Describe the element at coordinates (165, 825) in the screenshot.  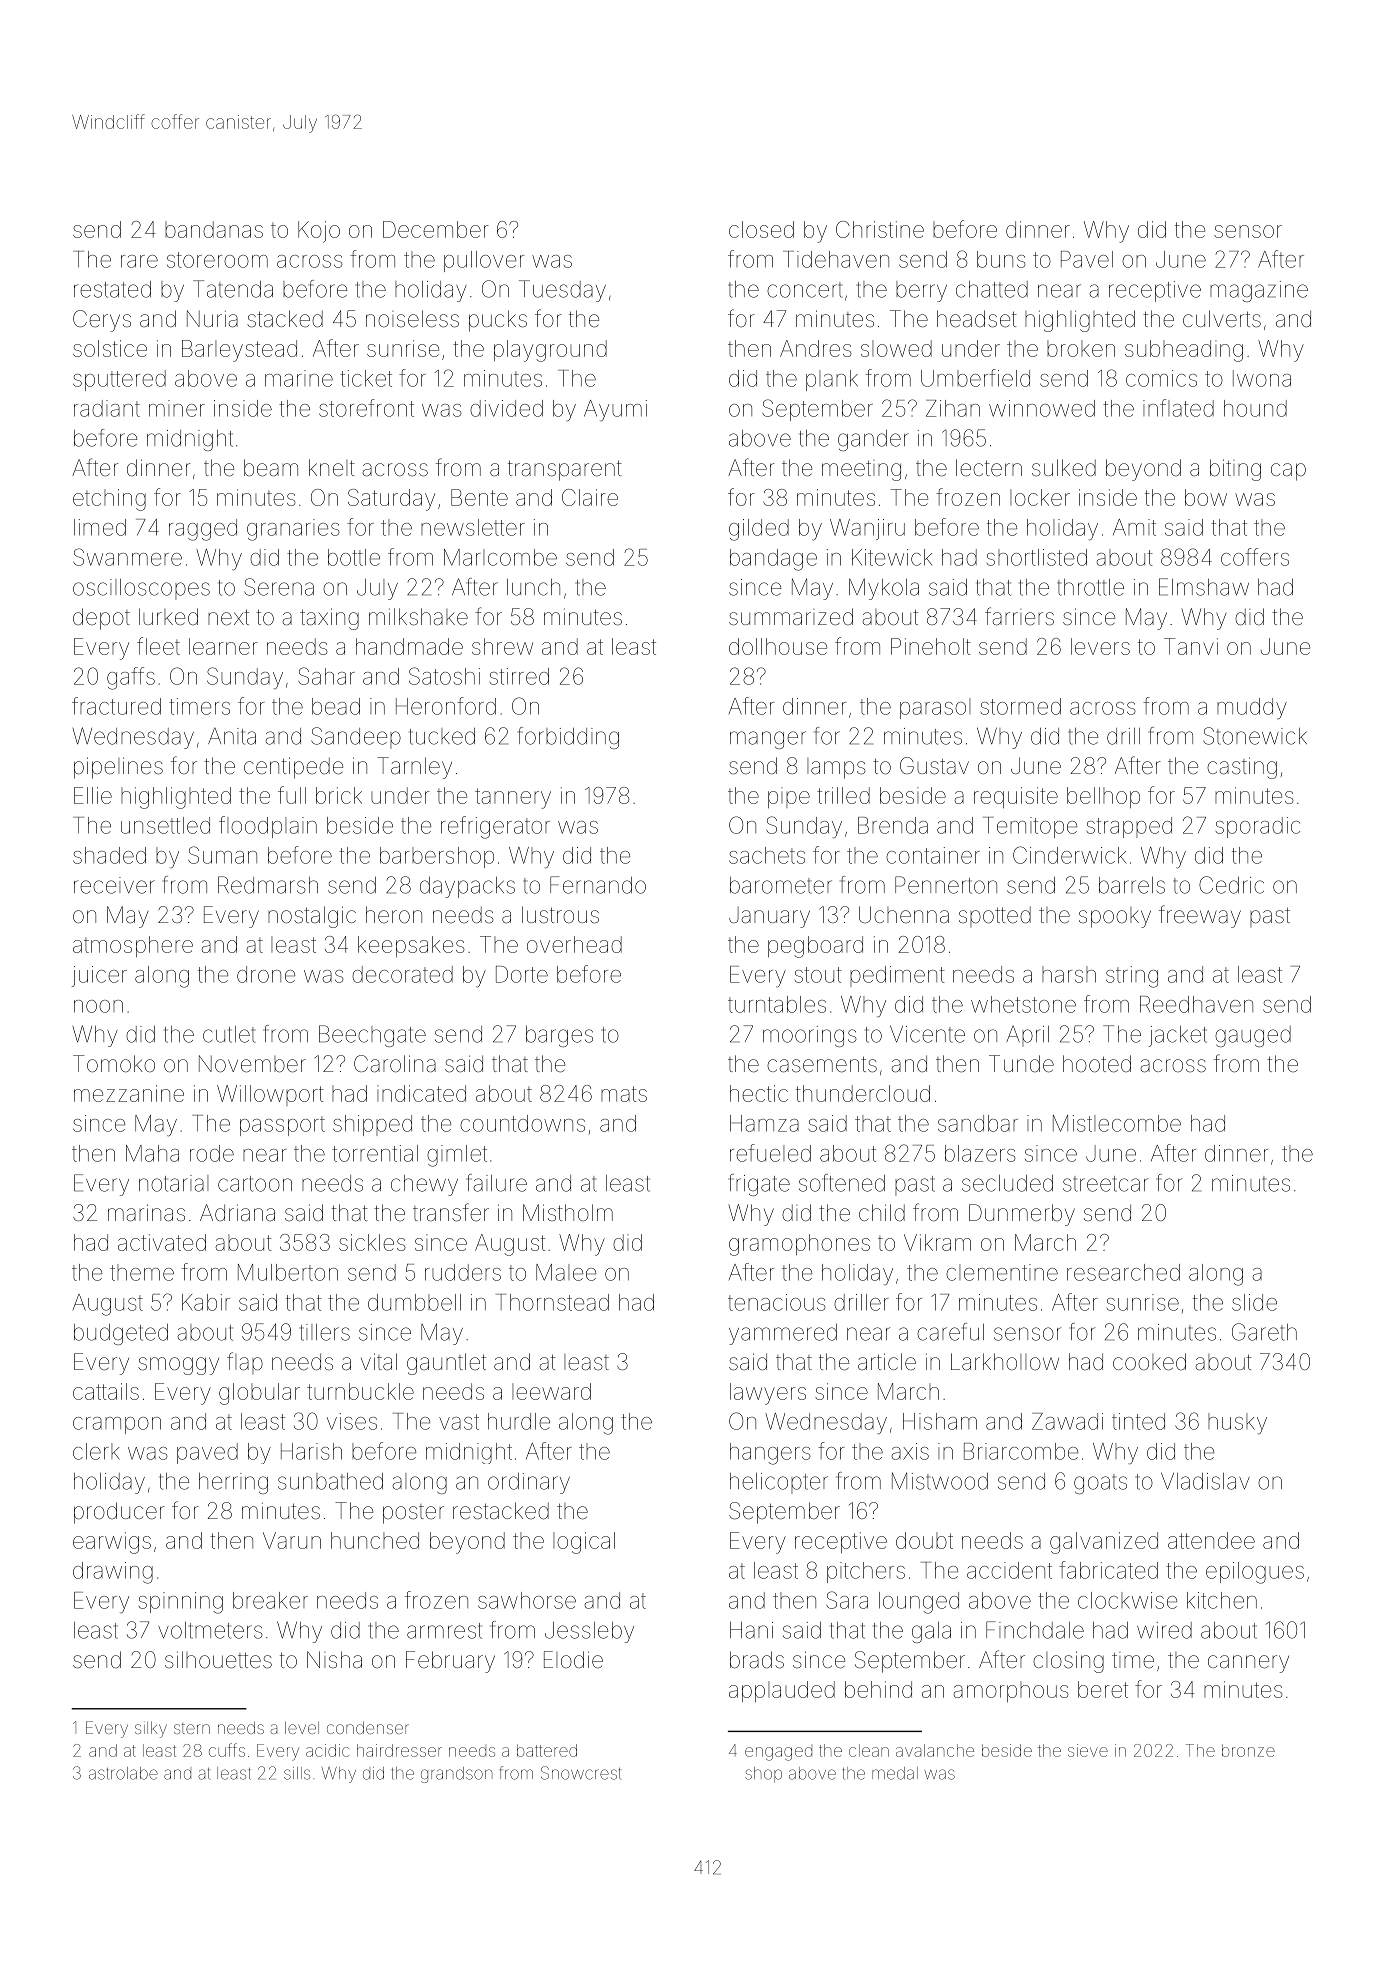
I see `unsettled` at that location.
